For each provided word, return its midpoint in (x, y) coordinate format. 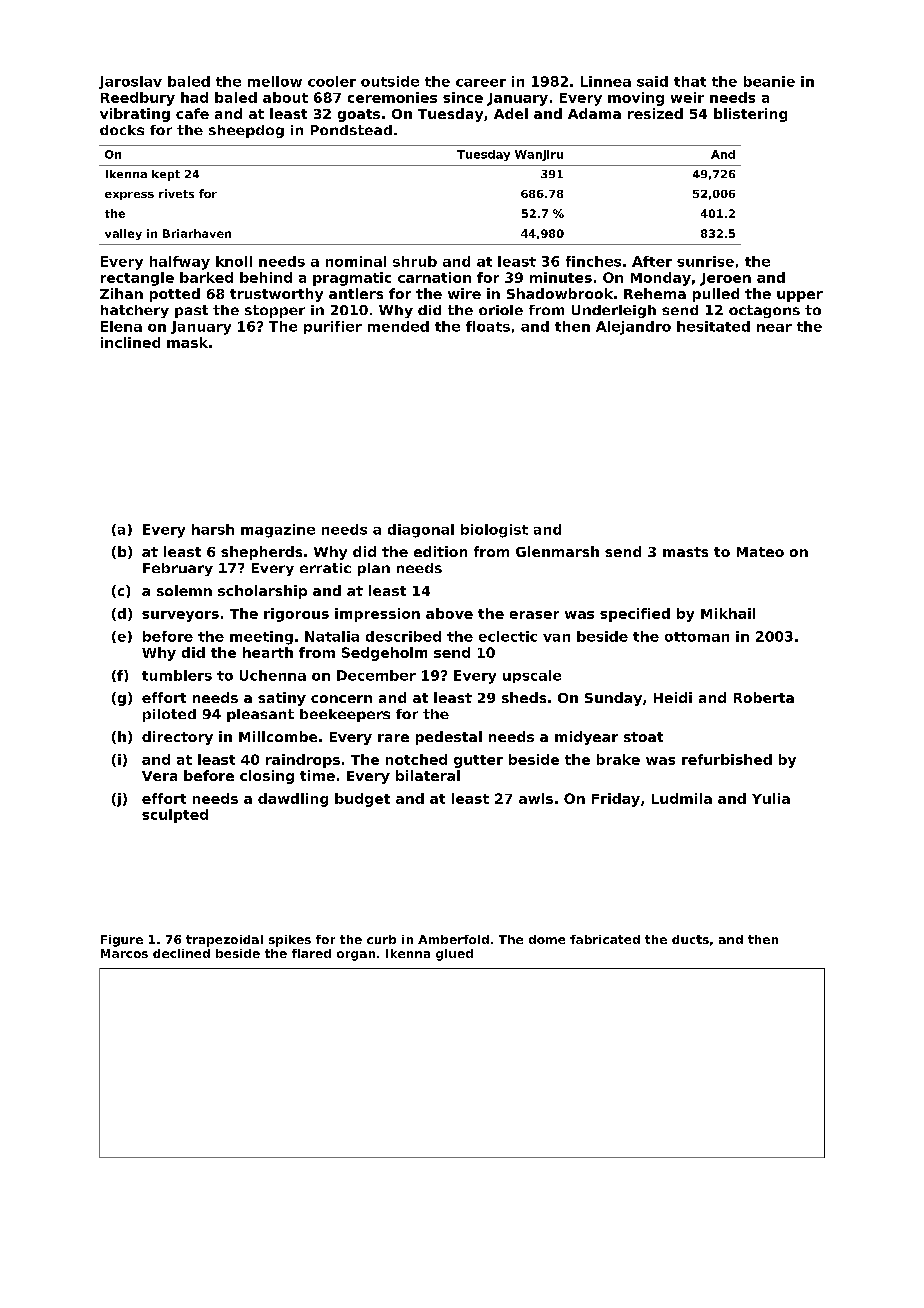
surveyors (180, 616)
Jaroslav (130, 82)
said (652, 81)
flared (311, 953)
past (191, 311)
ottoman (697, 637)
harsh (213, 529)
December (376, 675)
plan (374, 569)
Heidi (673, 697)
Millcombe (278, 736)
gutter (478, 761)
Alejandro (633, 328)
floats (488, 326)
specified (635, 615)
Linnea (606, 81)
